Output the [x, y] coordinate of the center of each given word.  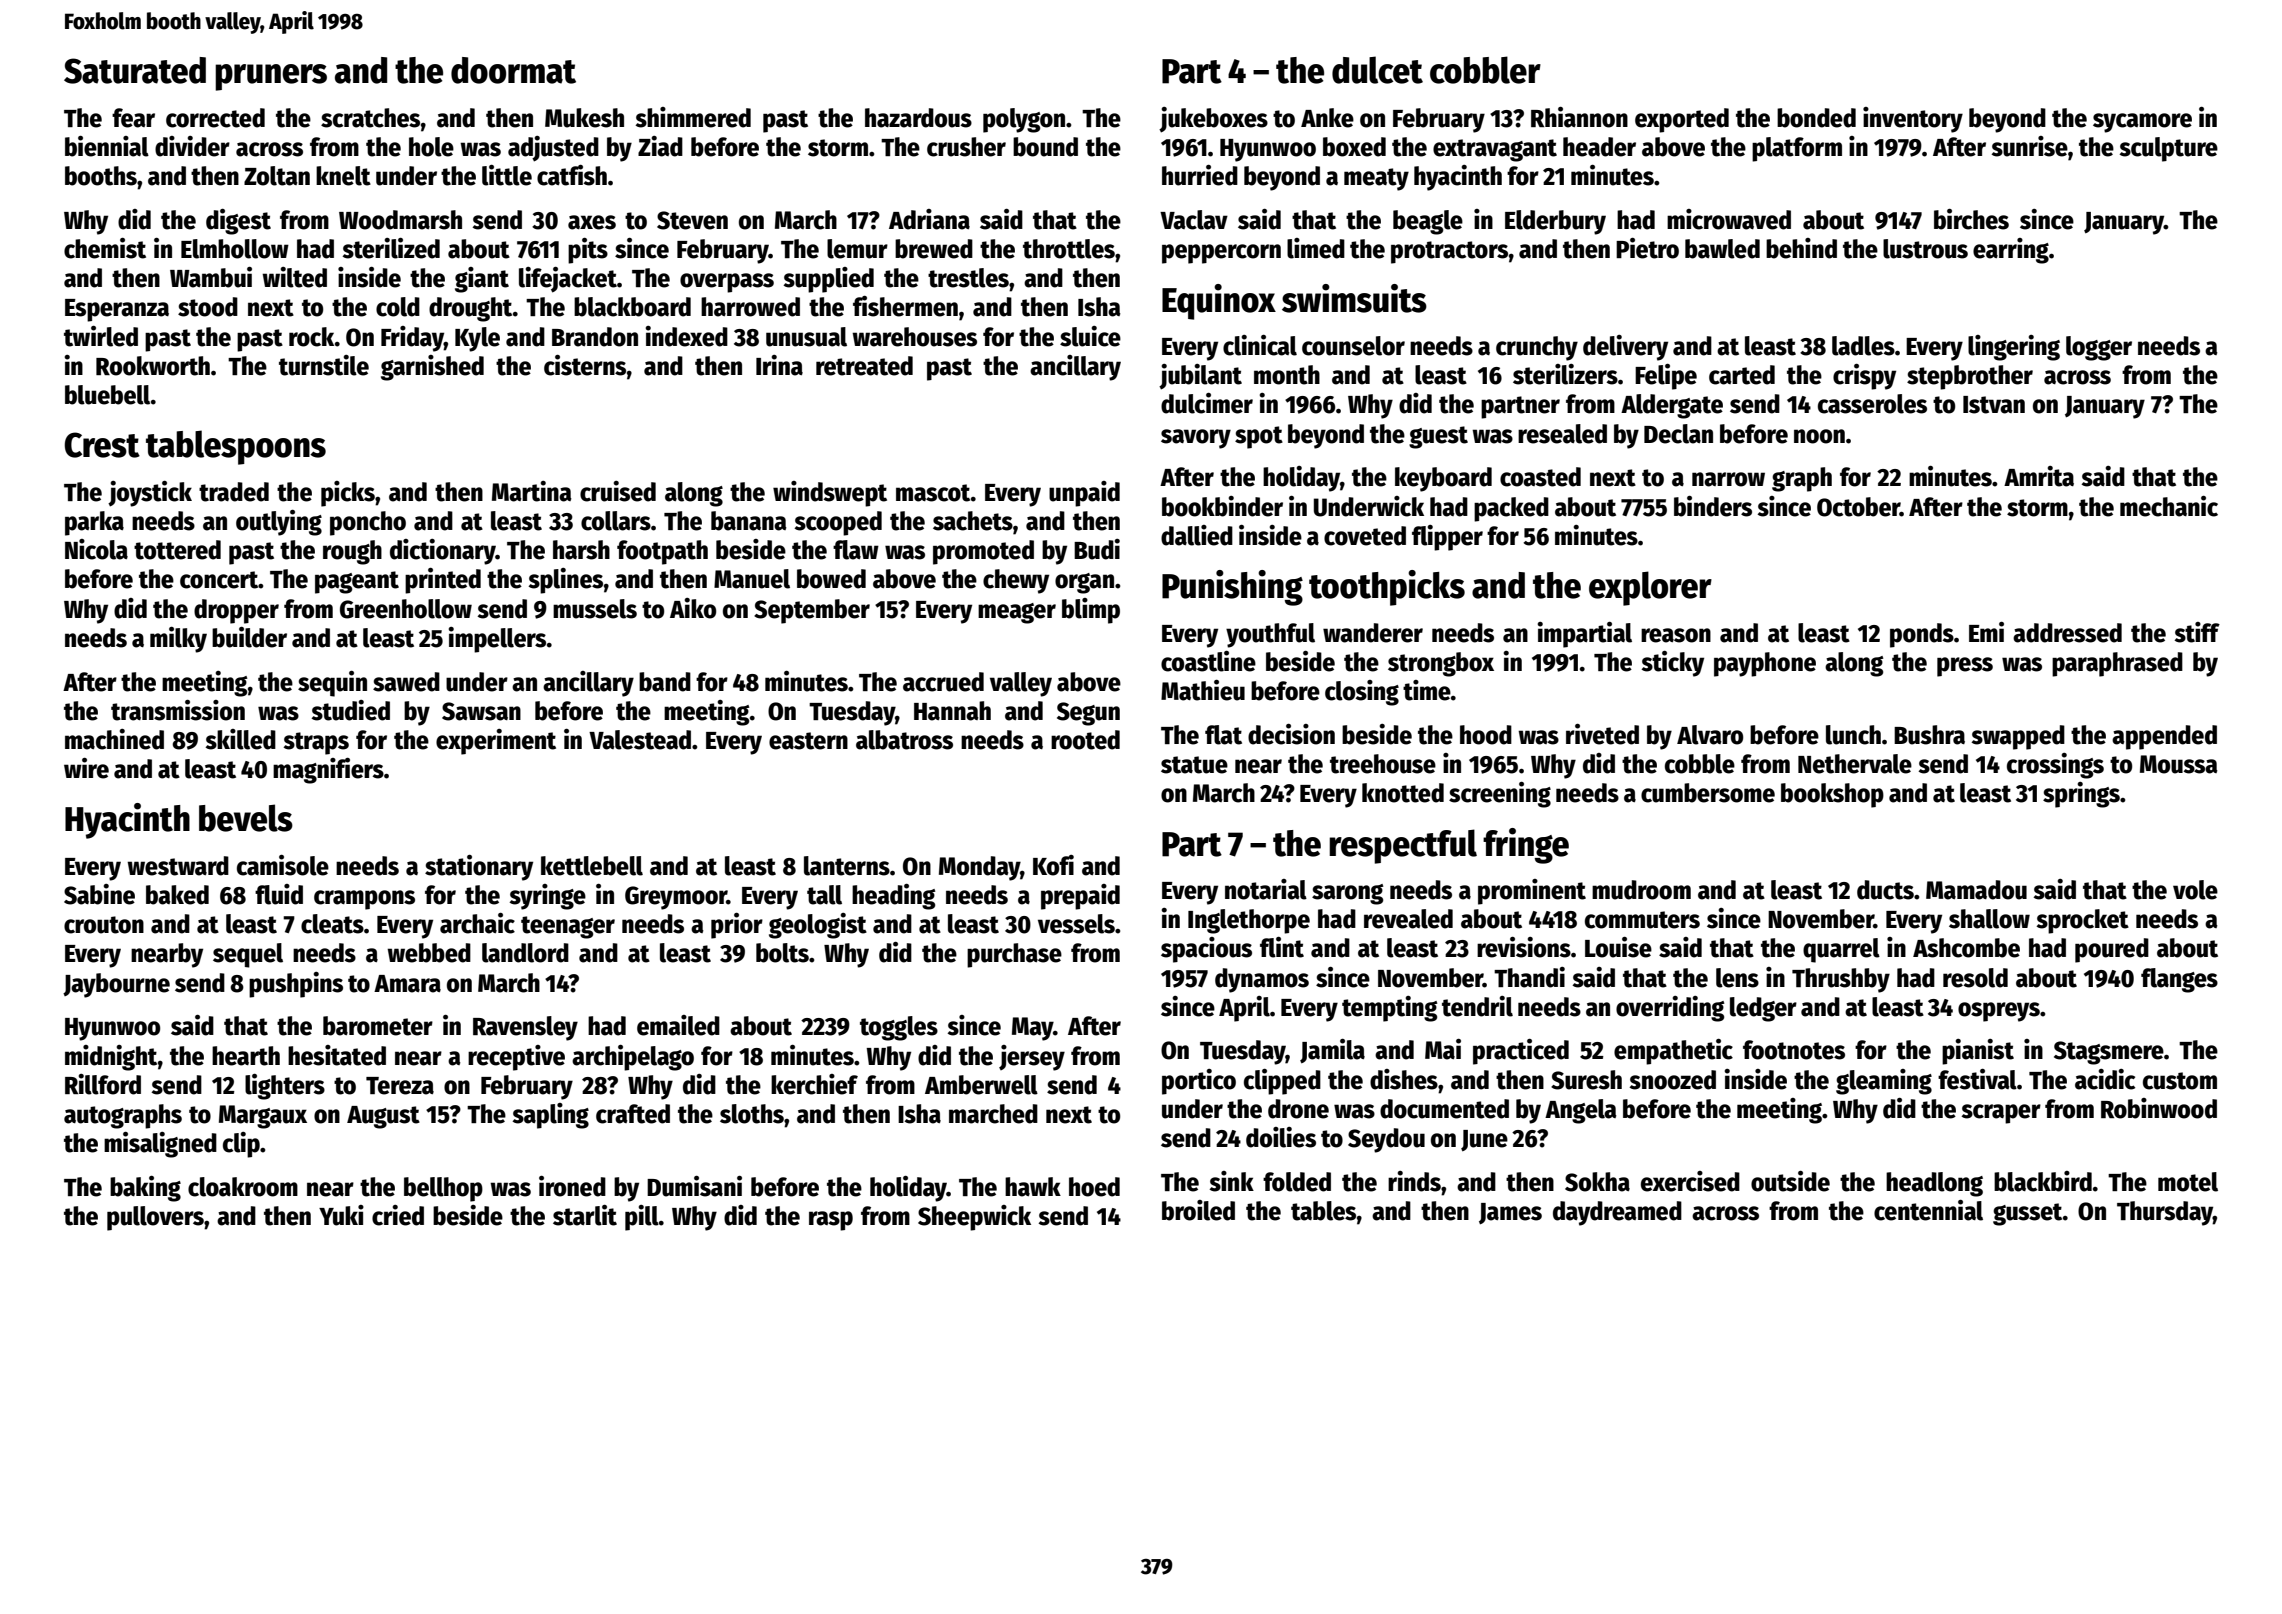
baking [145, 1189]
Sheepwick [974, 1218]
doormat [513, 70]
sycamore [2142, 123]
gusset [2028, 1214]
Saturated [135, 70]
